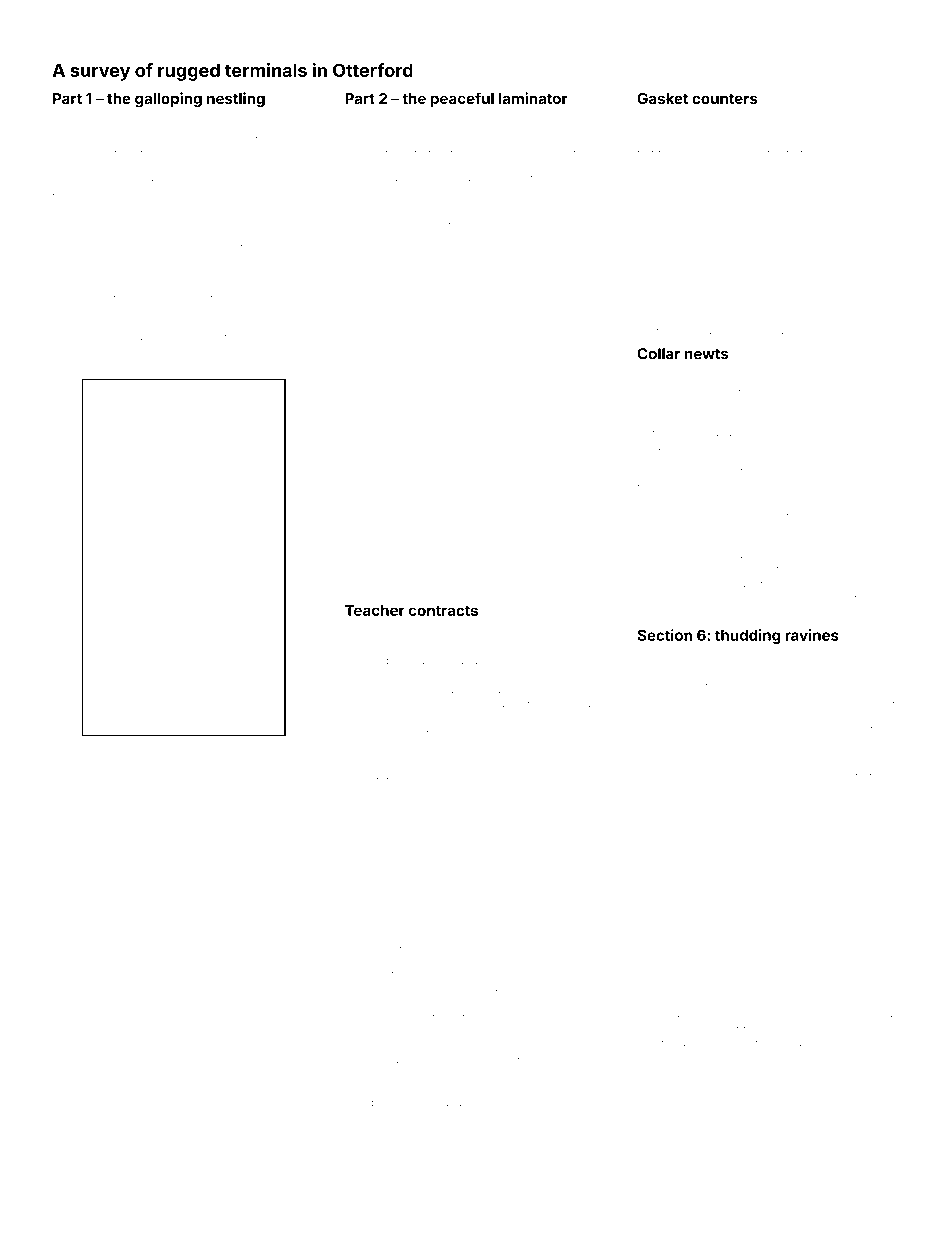  Describe the element at coordinates (76, 249) in the screenshot. I see `Sandholt` at that location.
